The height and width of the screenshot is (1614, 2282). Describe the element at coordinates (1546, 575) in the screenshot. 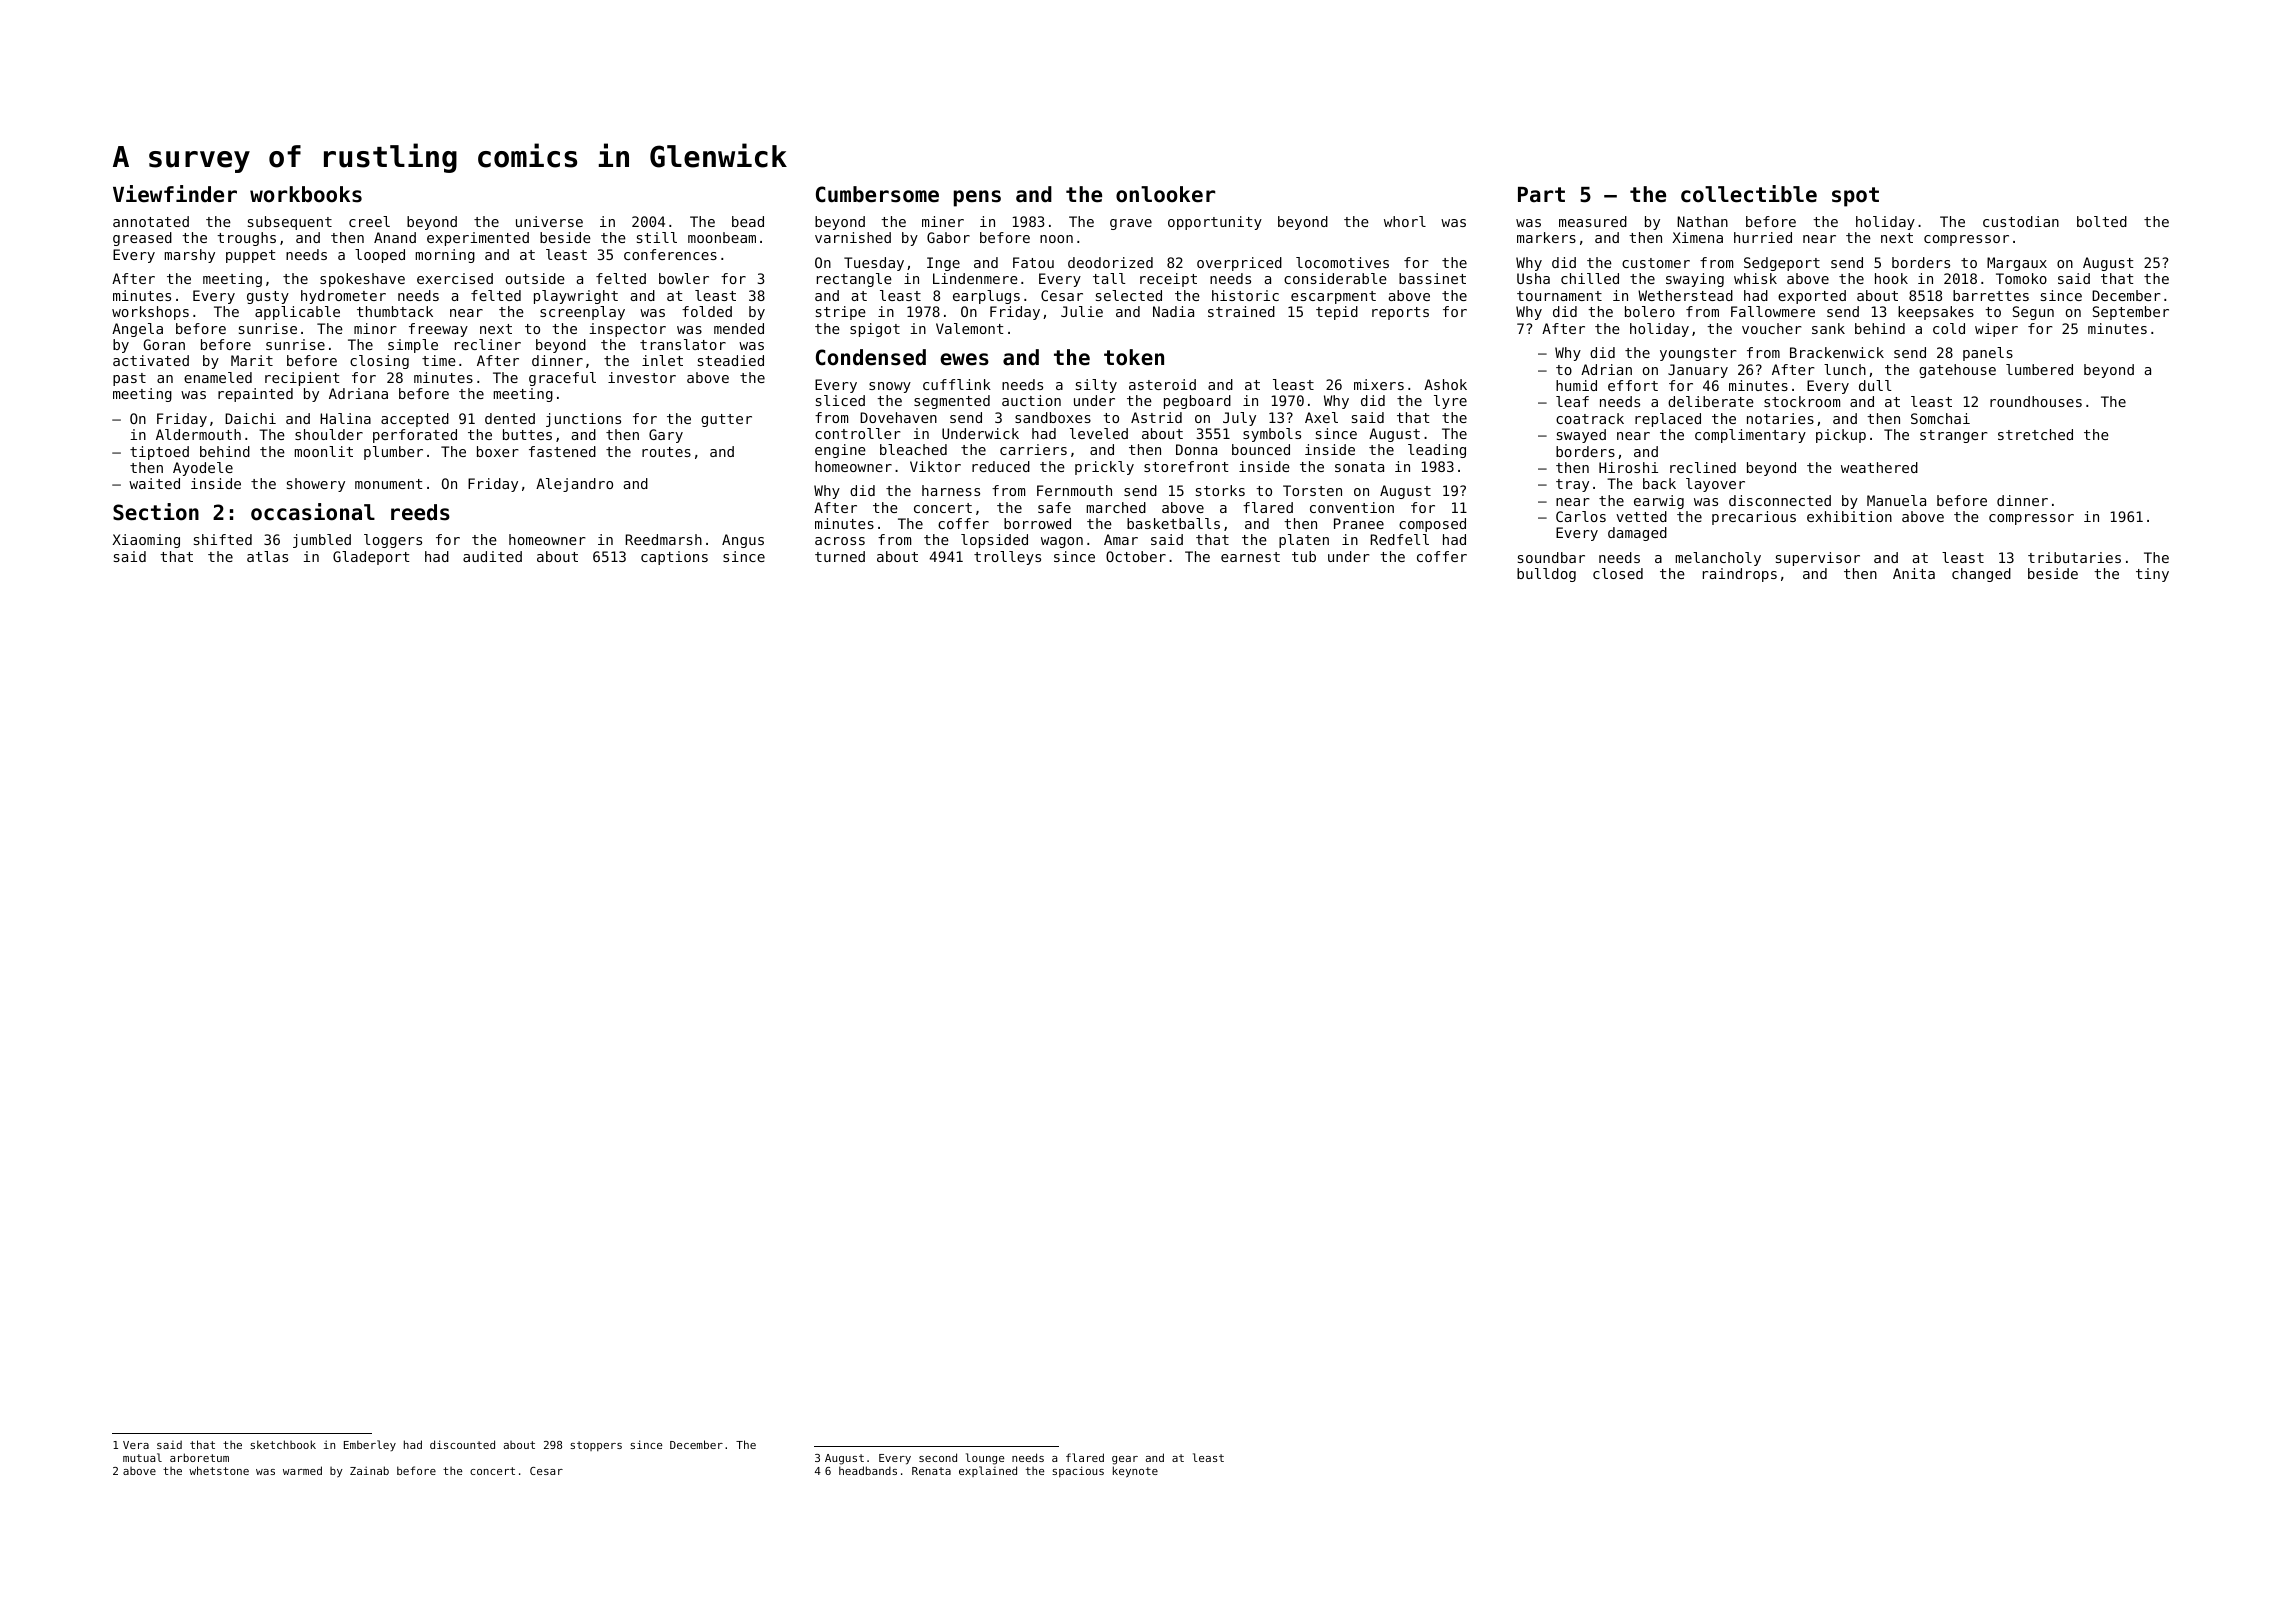

I see `bulldog` at that location.
